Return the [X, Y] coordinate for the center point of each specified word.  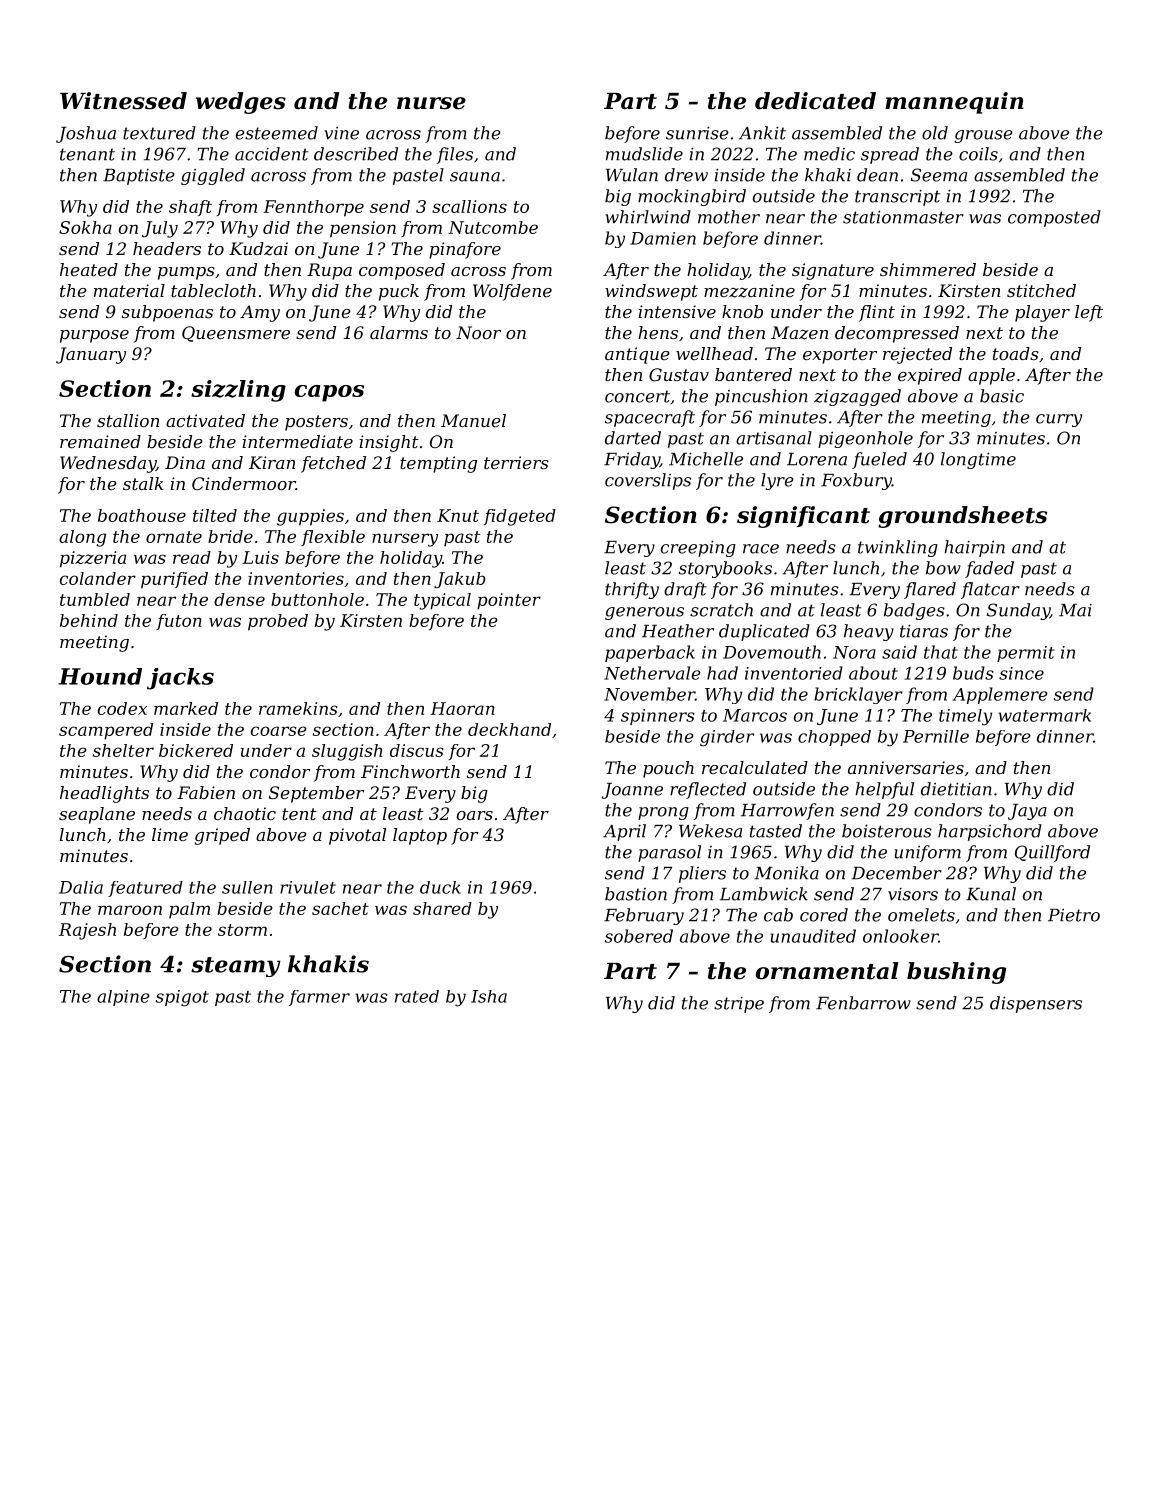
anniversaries [906, 767]
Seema [939, 175]
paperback [650, 653]
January [91, 355]
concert [637, 396]
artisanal [774, 438]
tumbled [95, 599]
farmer [319, 998]
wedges [241, 103]
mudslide [644, 154]
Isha [489, 996]
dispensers [1036, 1004]
